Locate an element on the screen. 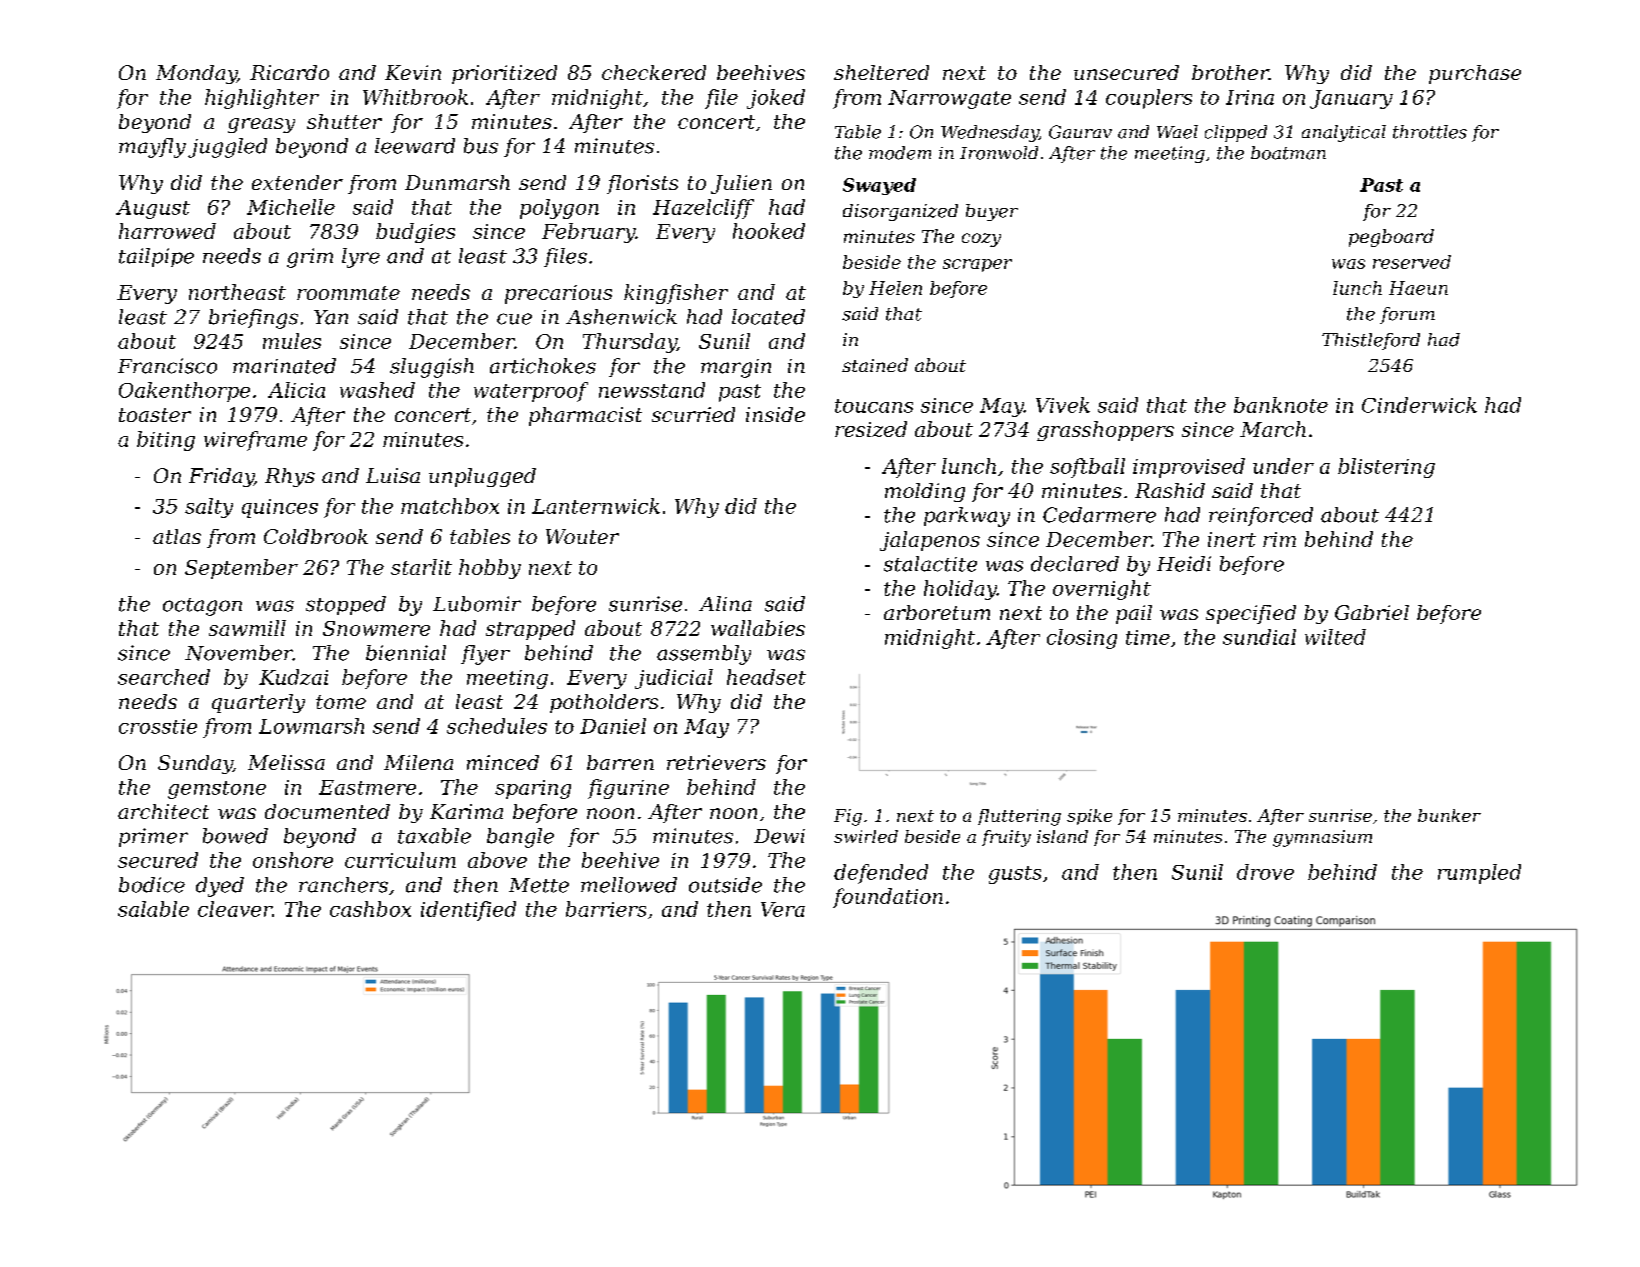 The height and width of the screenshot is (1267, 1640). outside is located at coordinates (725, 885).
